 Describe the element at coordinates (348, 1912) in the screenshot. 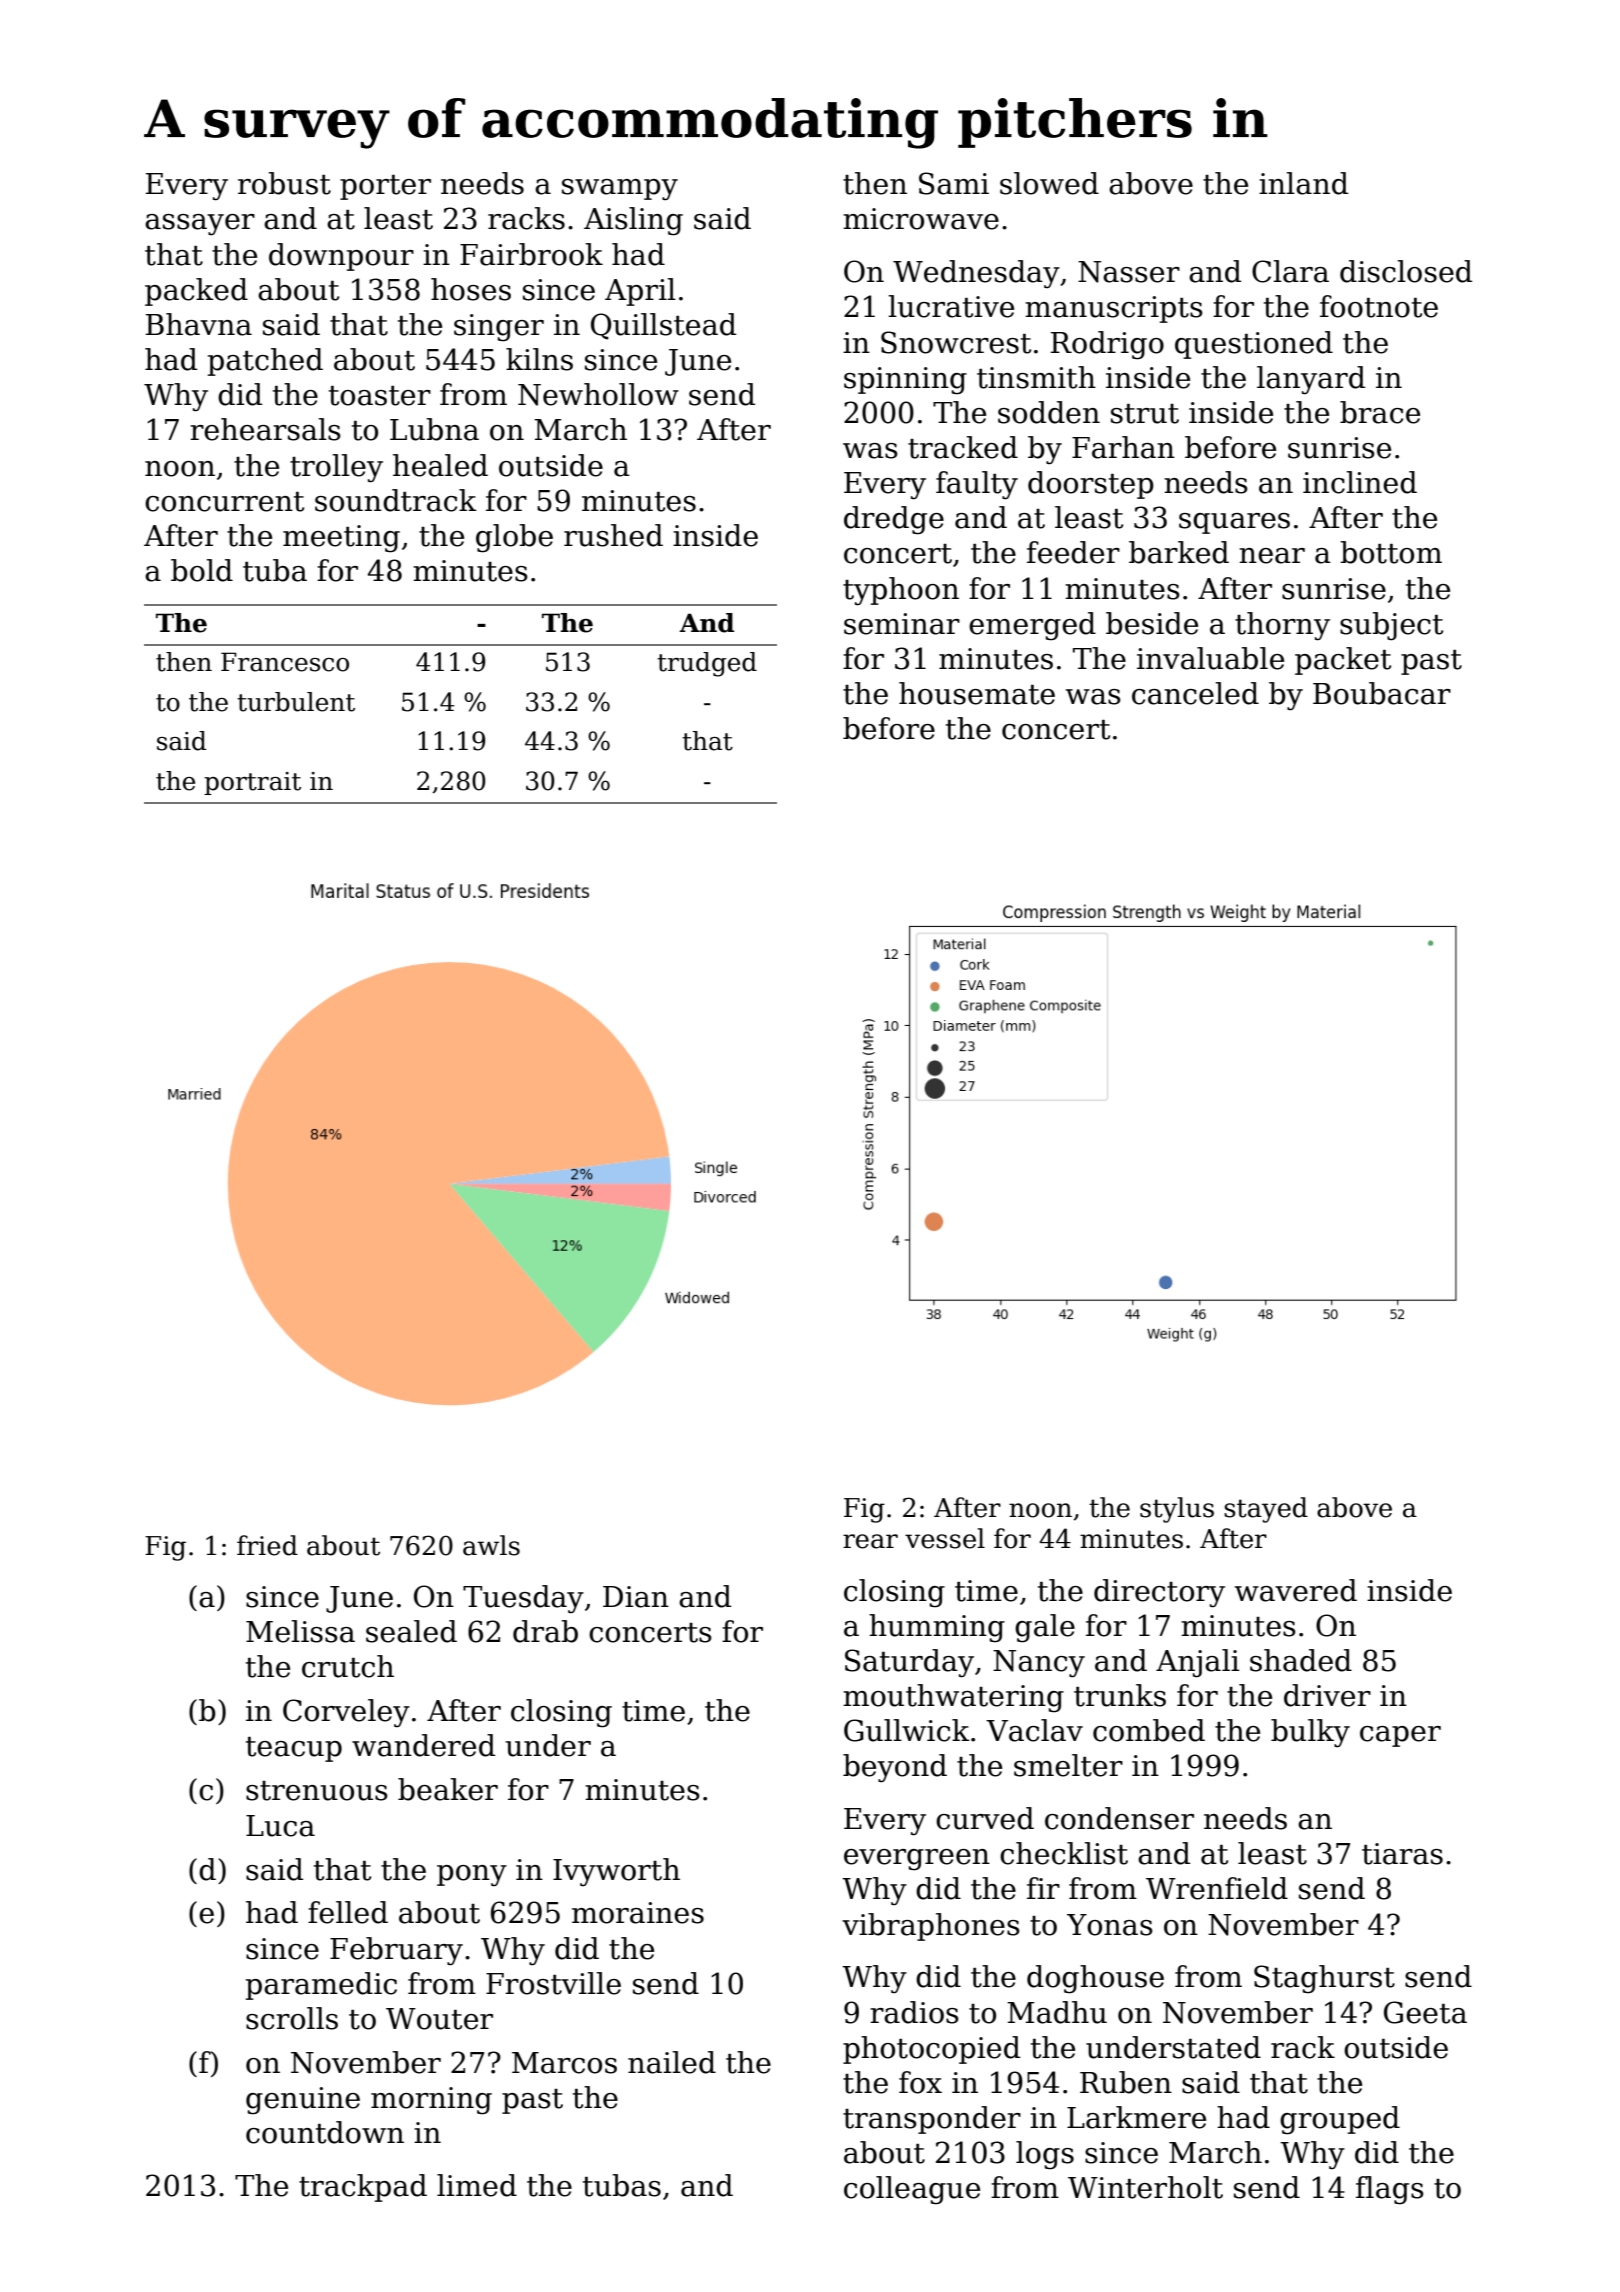

I see `felled` at that location.
